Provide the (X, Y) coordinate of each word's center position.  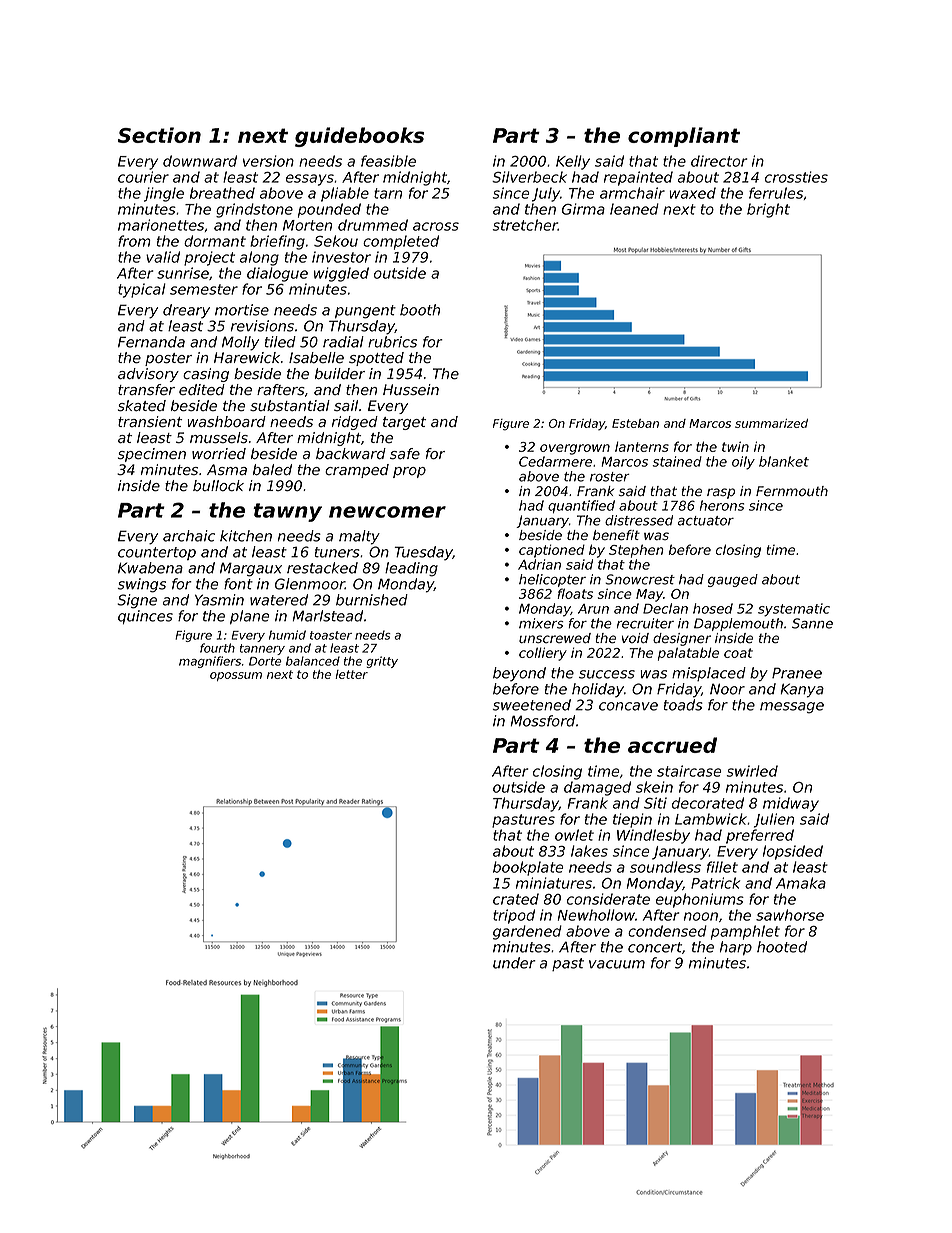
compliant (684, 137)
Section (159, 135)
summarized (771, 423)
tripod (514, 916)
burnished (372, 600)
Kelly (573, 162)
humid (287, 635)
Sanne (812, 623)
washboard (227, 422)
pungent (365, 312)
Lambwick (711, 819)
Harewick (247, 358)
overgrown (575, 449)
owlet (574, 835)
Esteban (635, 423)
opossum (236, 676)
